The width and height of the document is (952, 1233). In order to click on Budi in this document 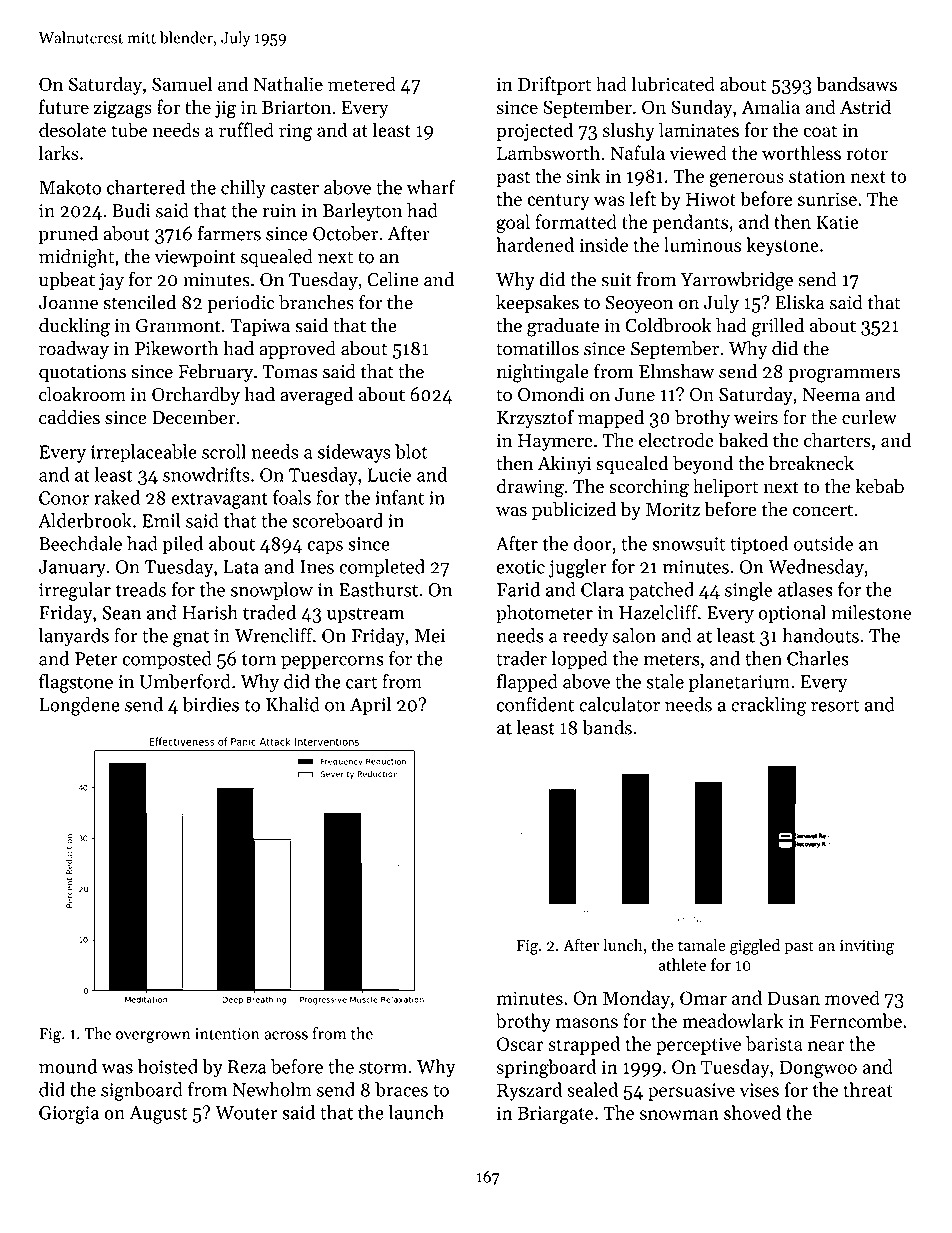, I will do `click(131, 210)`.
